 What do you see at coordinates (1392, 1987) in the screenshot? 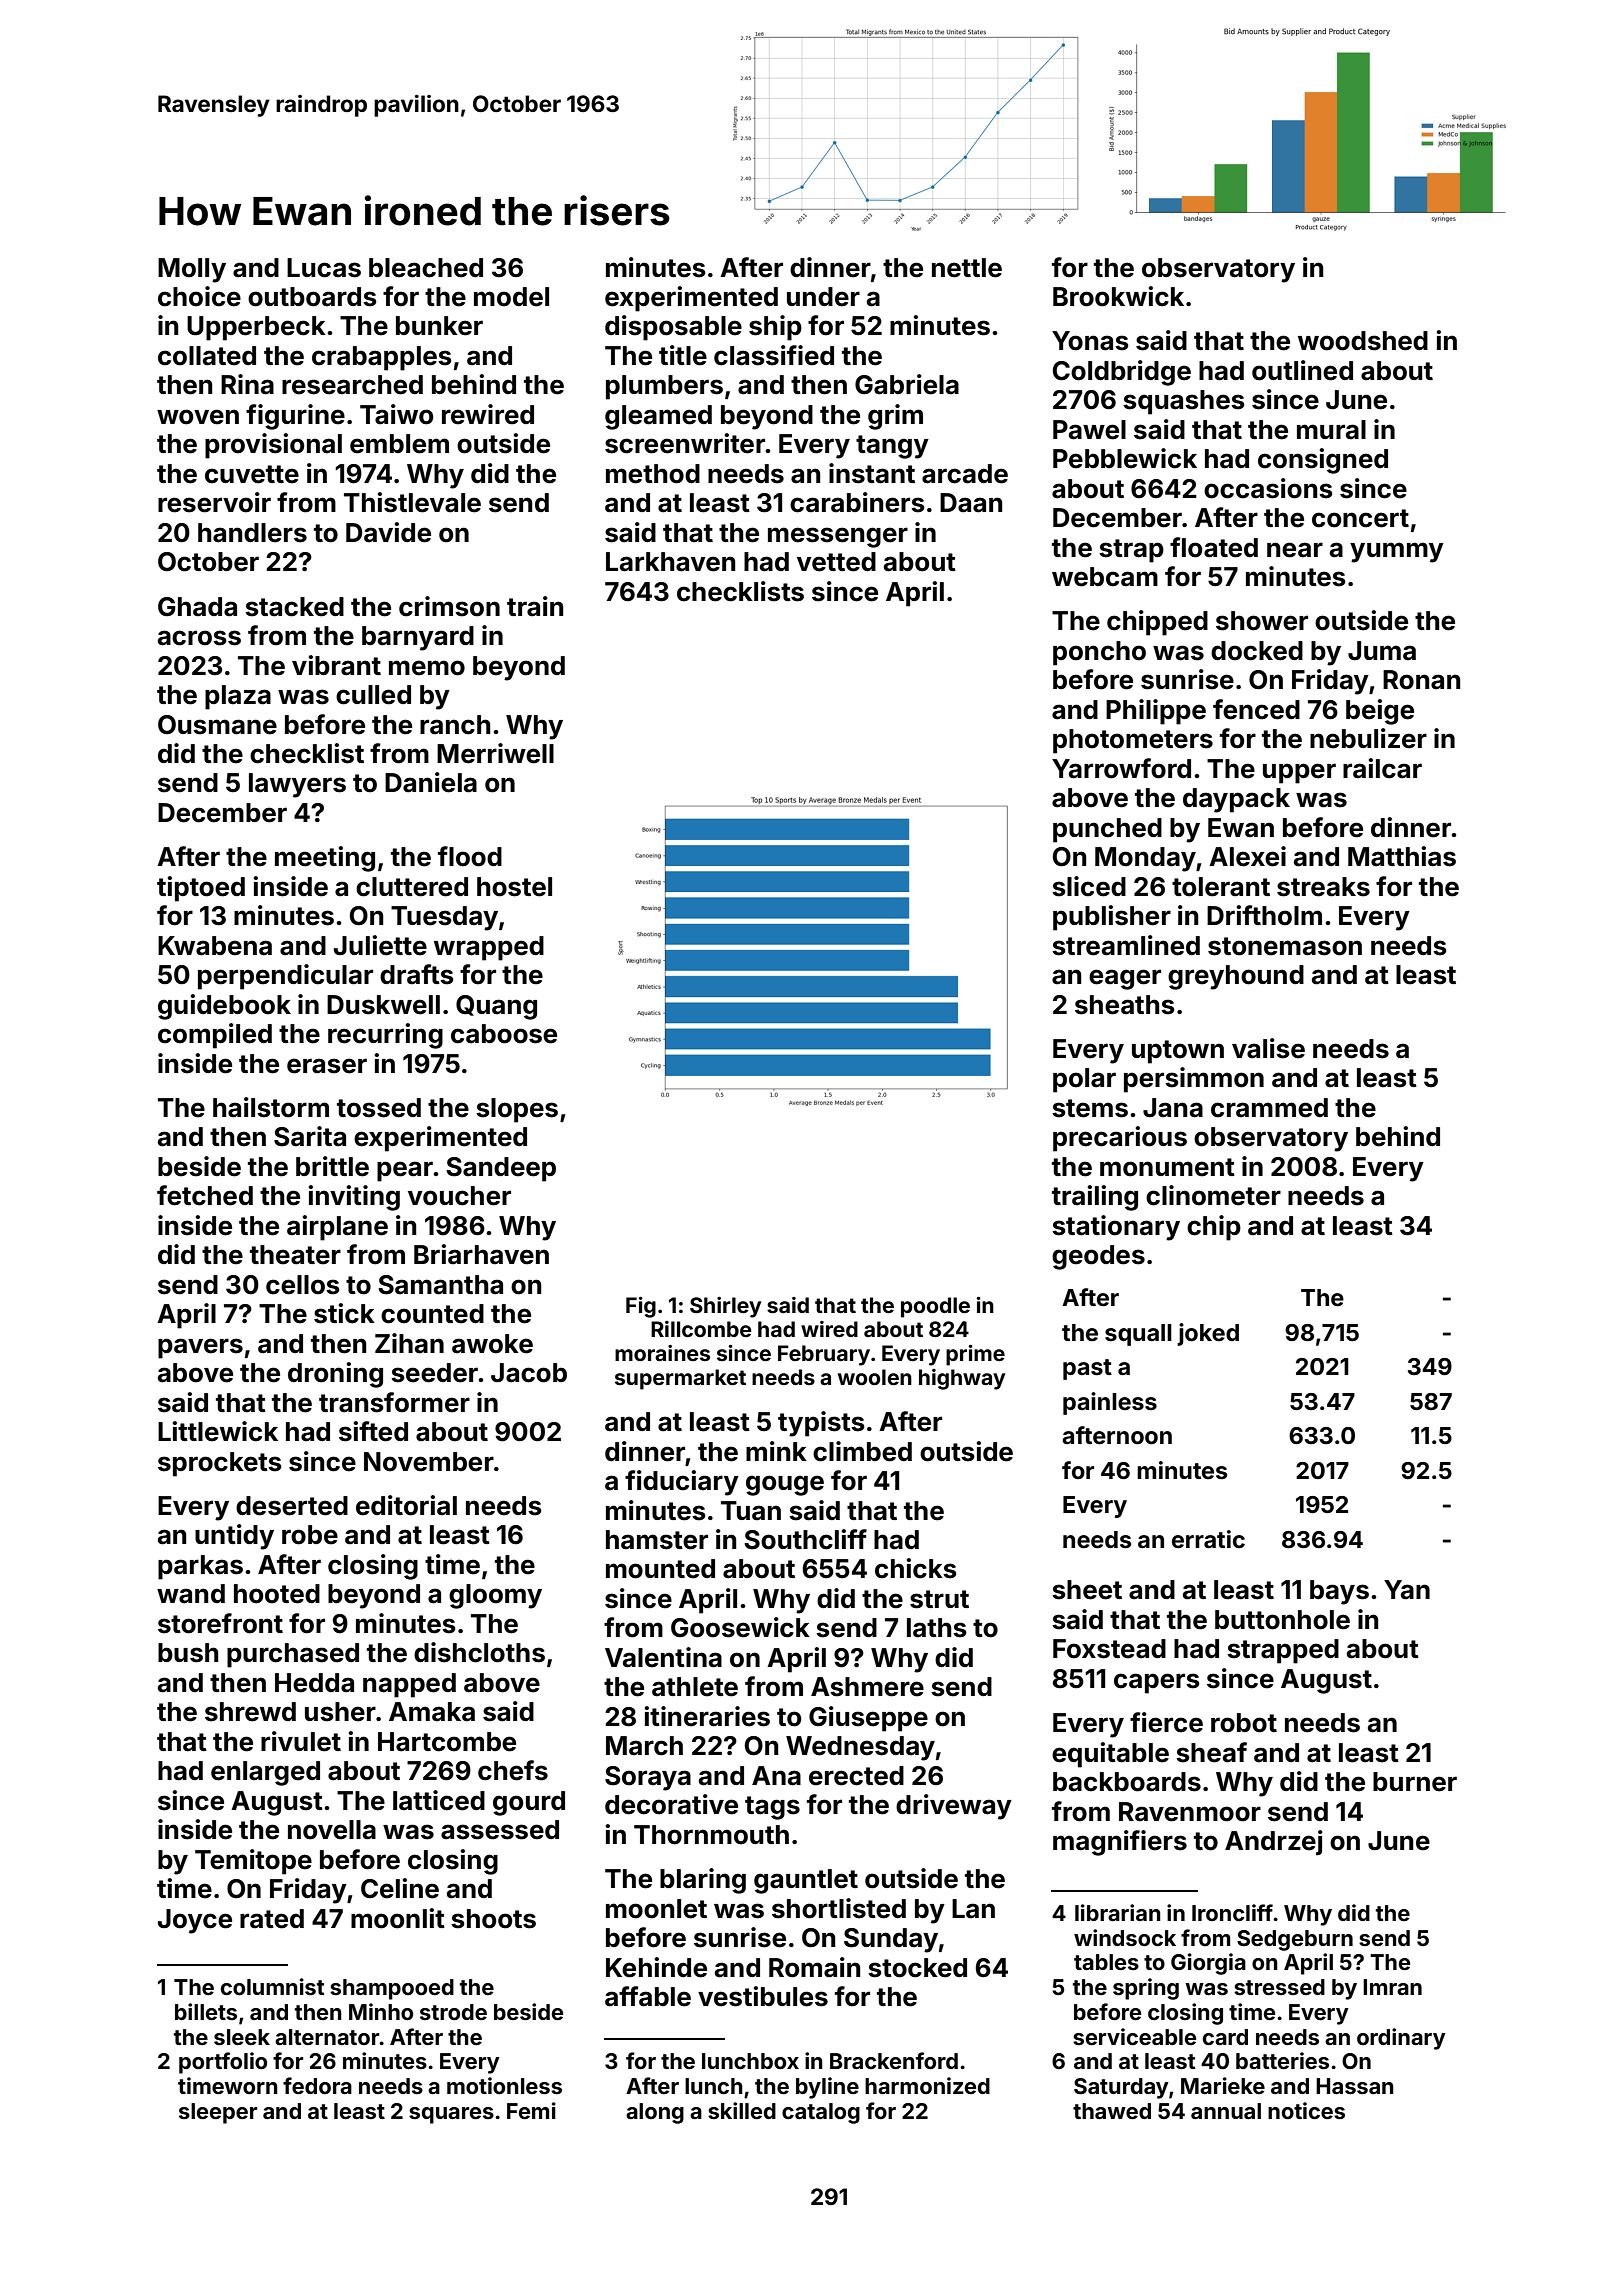
I see `Imran` at bounding box center [1392, 1987].
